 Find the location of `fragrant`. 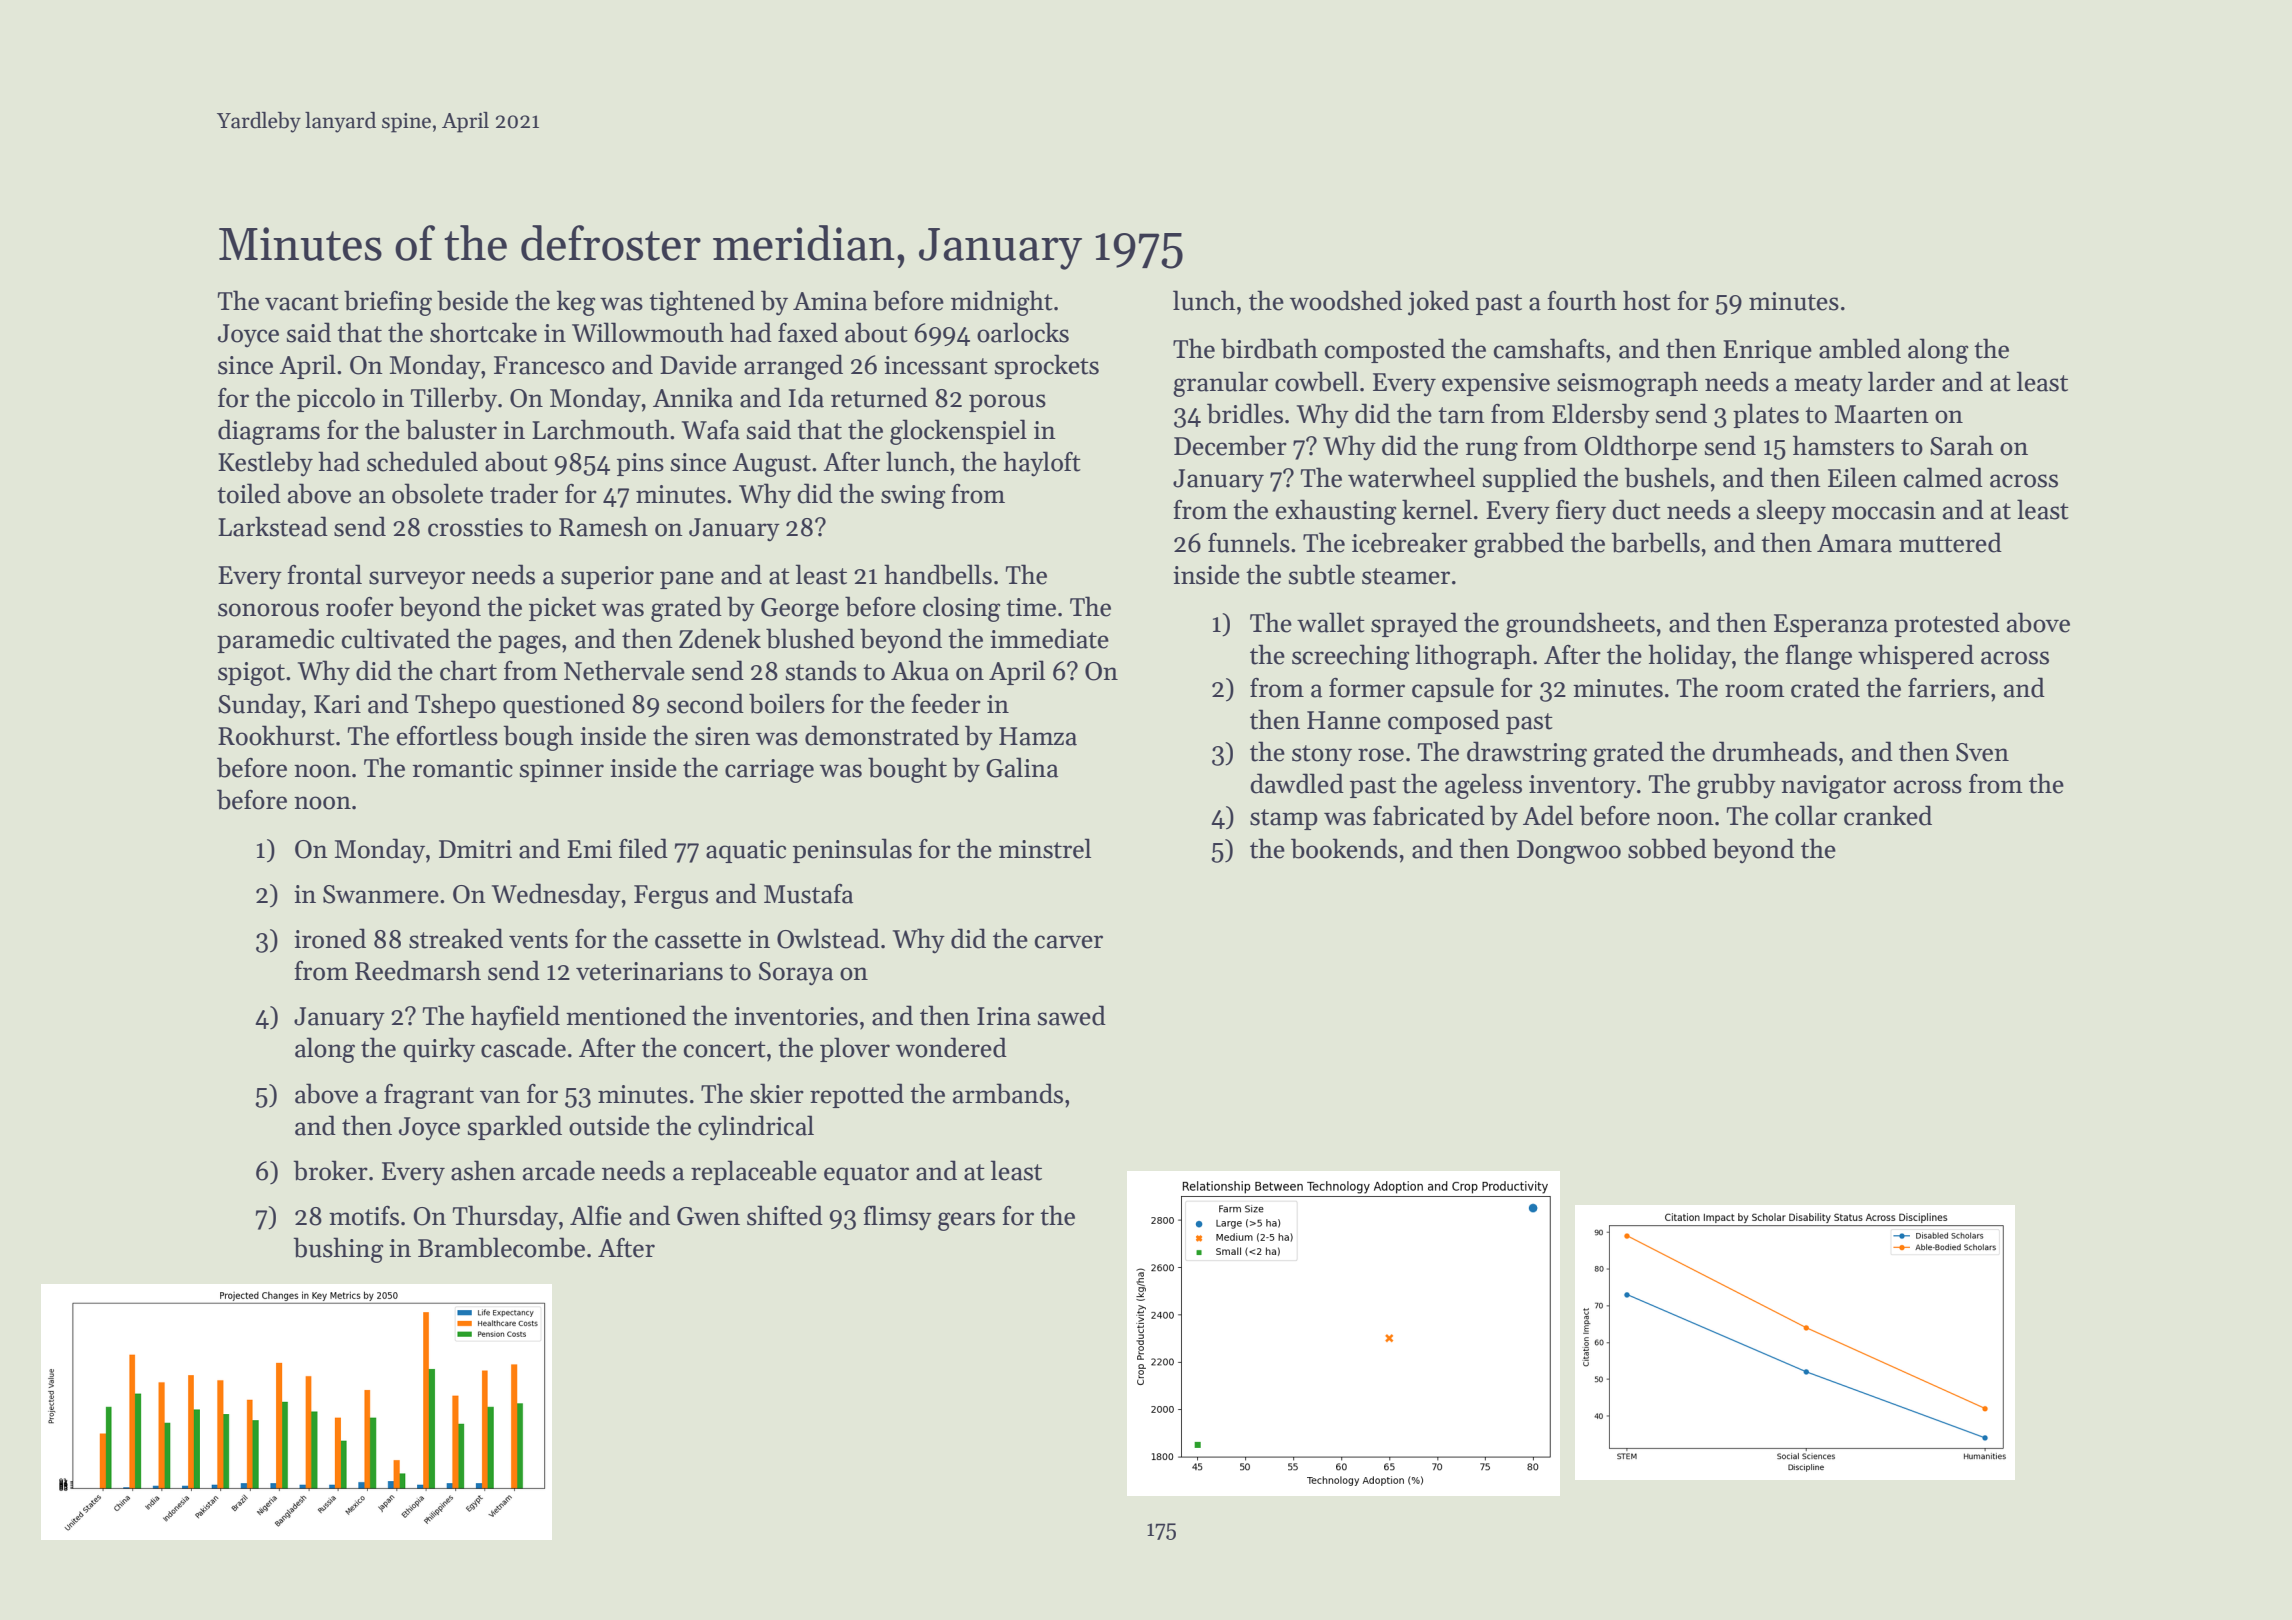

fragrant is located at coordinates (429, 1096).
